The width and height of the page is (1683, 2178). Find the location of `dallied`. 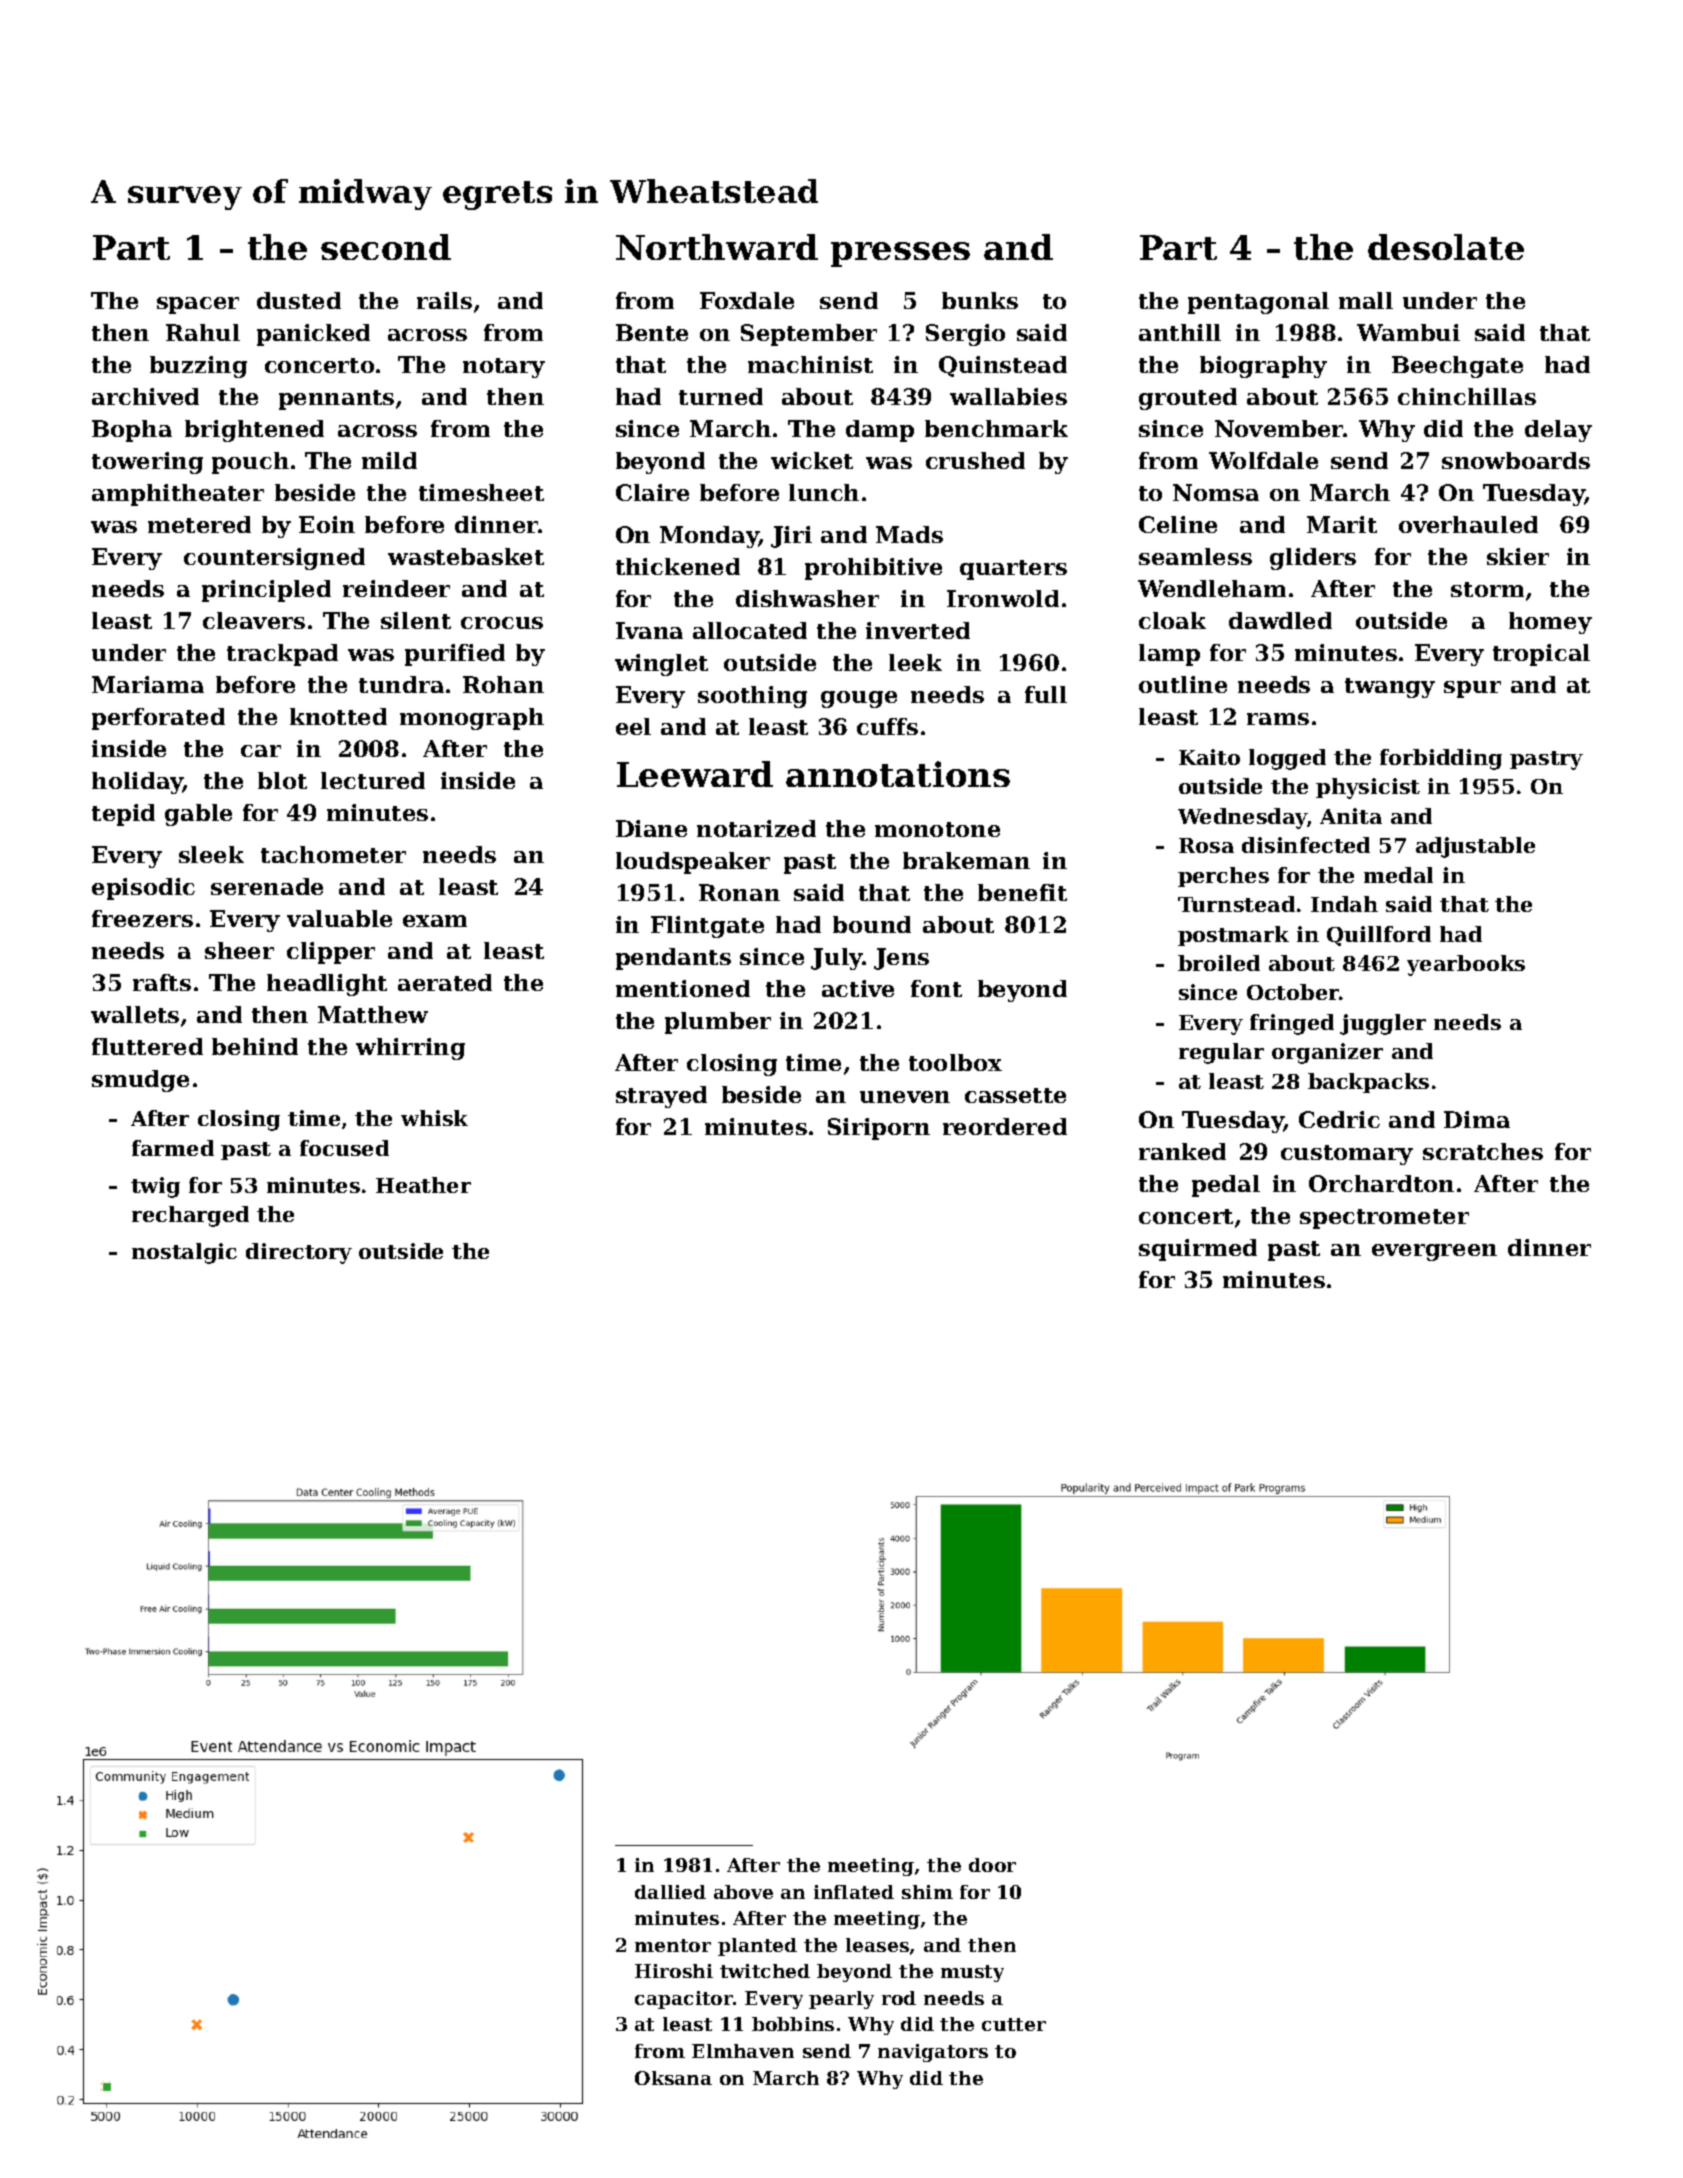

dallied is located at coordinates (670, 1892).
